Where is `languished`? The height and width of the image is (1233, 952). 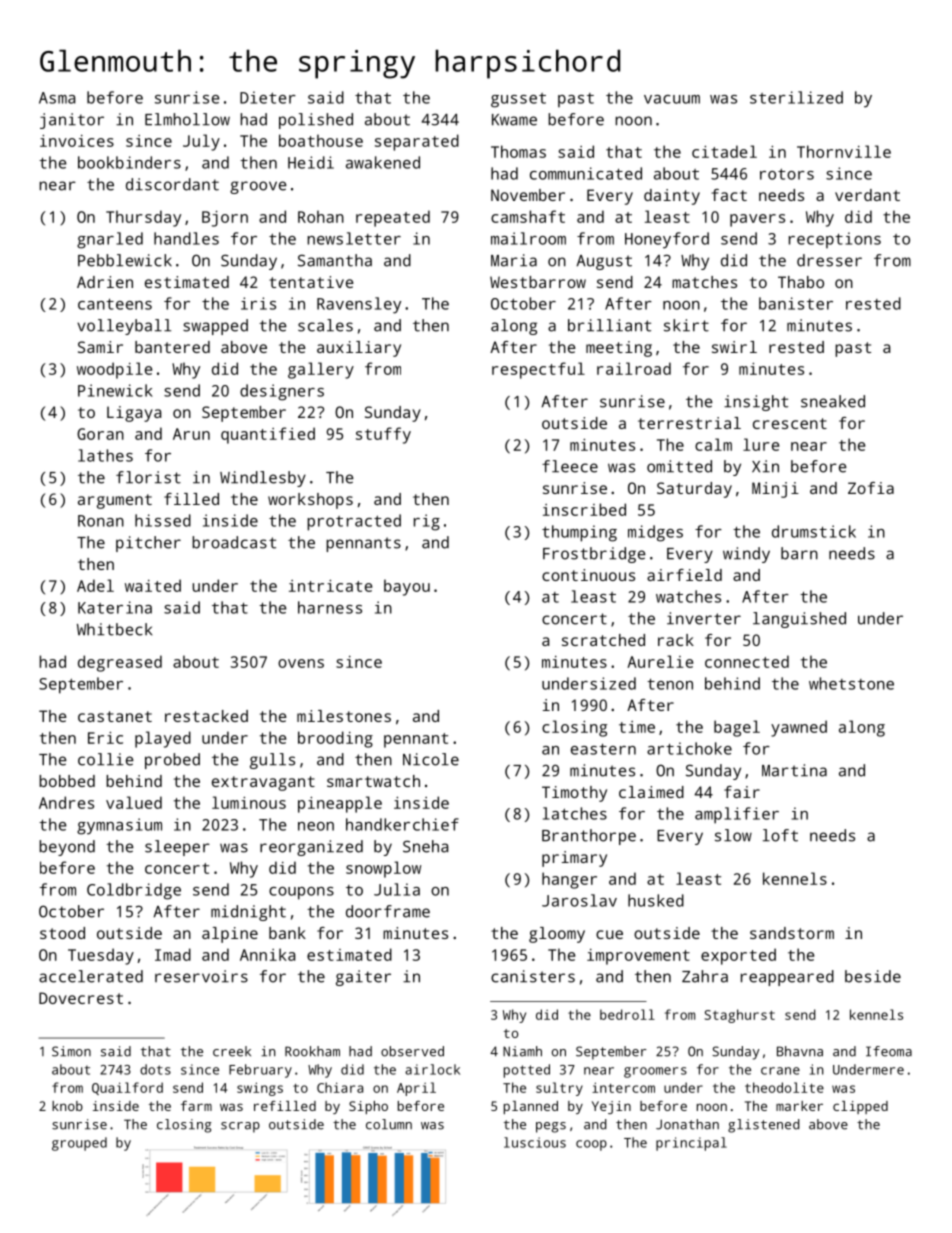 languished is located at coordinates (799, 620).
